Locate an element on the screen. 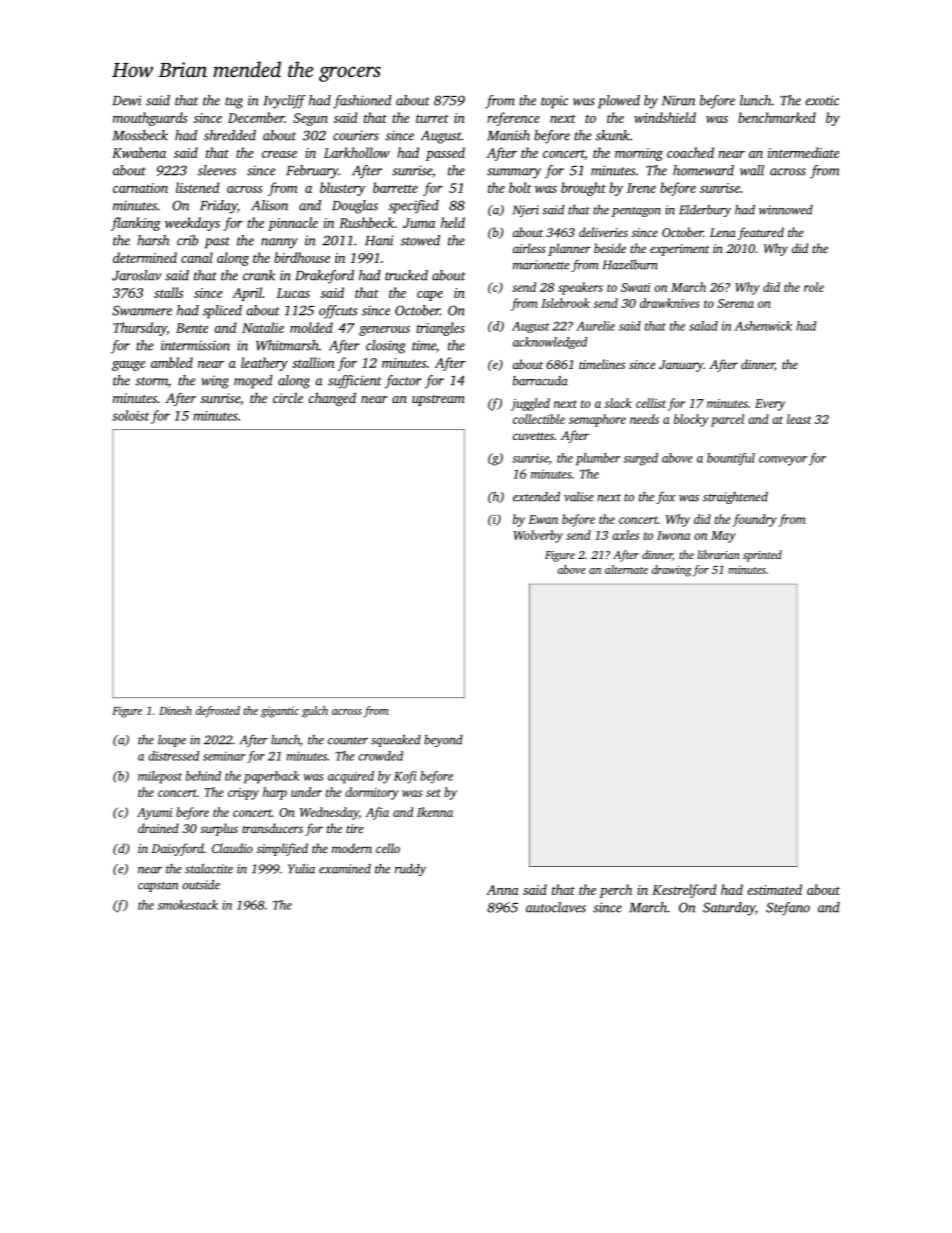  bolt is located at coordinates (520, 187).
